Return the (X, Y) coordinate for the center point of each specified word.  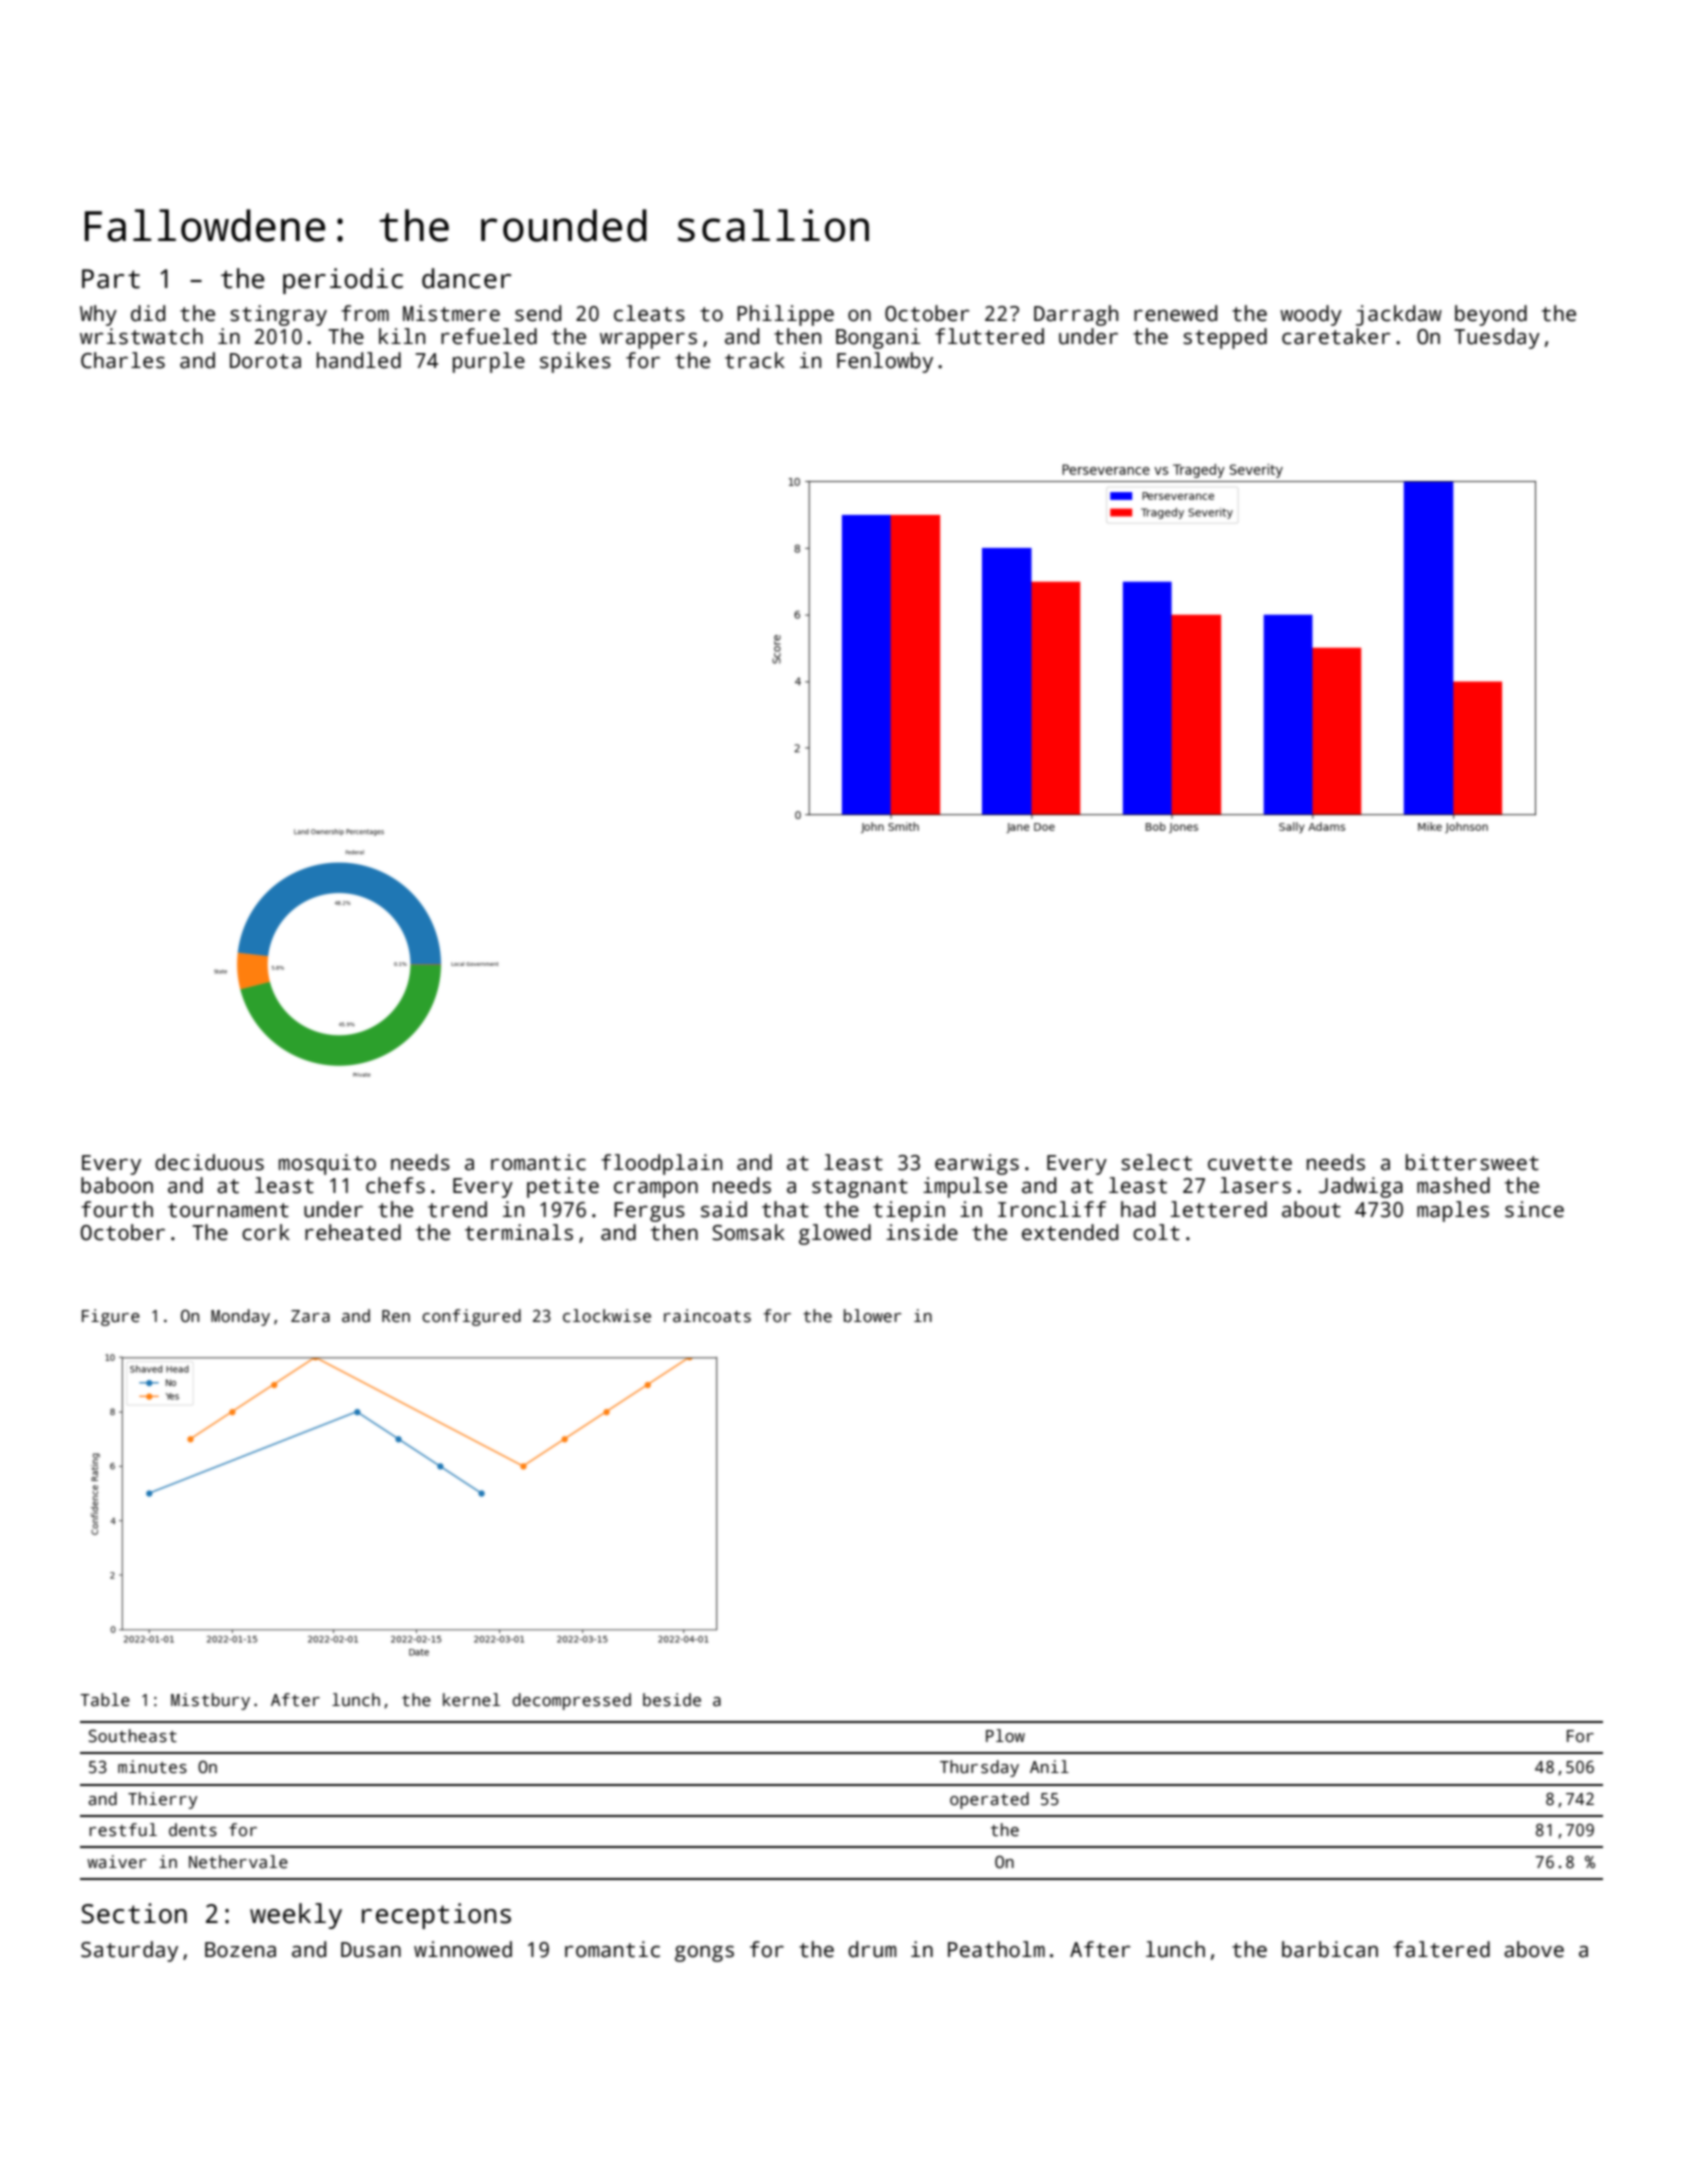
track (755, 360)
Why (98, 315)
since (1534, 1209)
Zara (310, 1316)
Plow (1005, 1736)
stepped (1225, 338)
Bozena (240, 1950)
